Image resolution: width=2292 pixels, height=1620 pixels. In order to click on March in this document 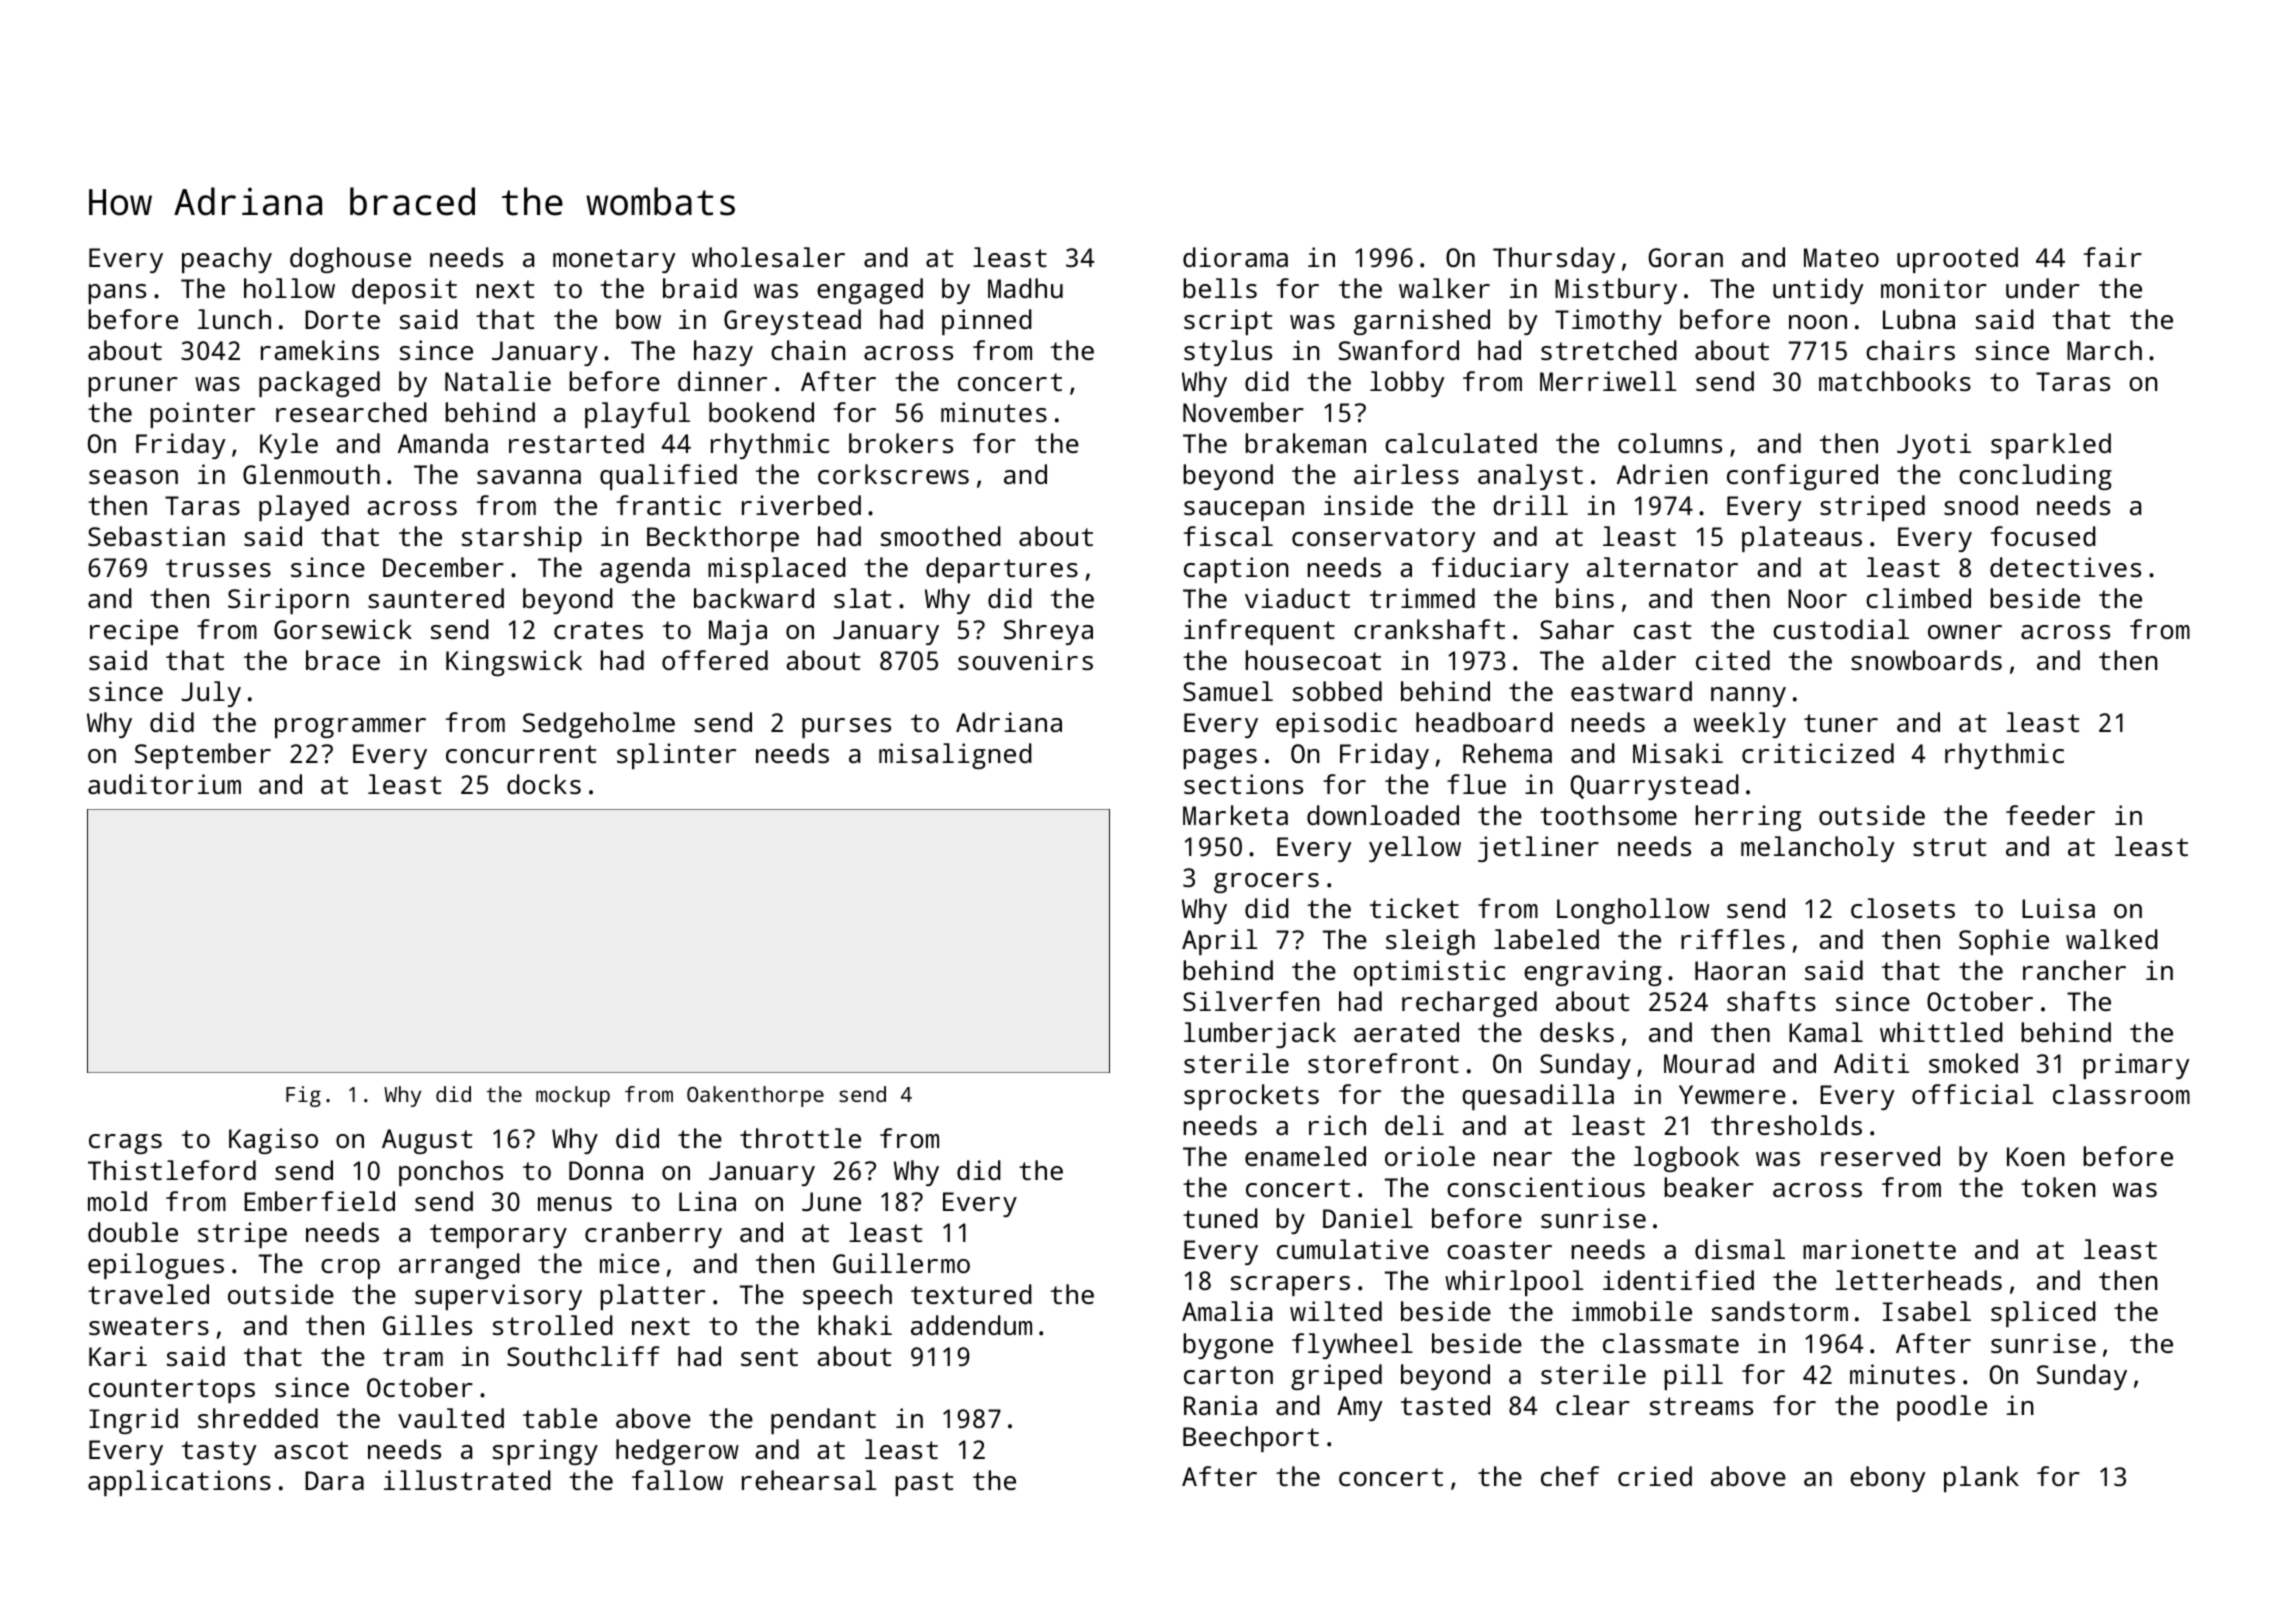, I will do `click(2104, 350)`.
